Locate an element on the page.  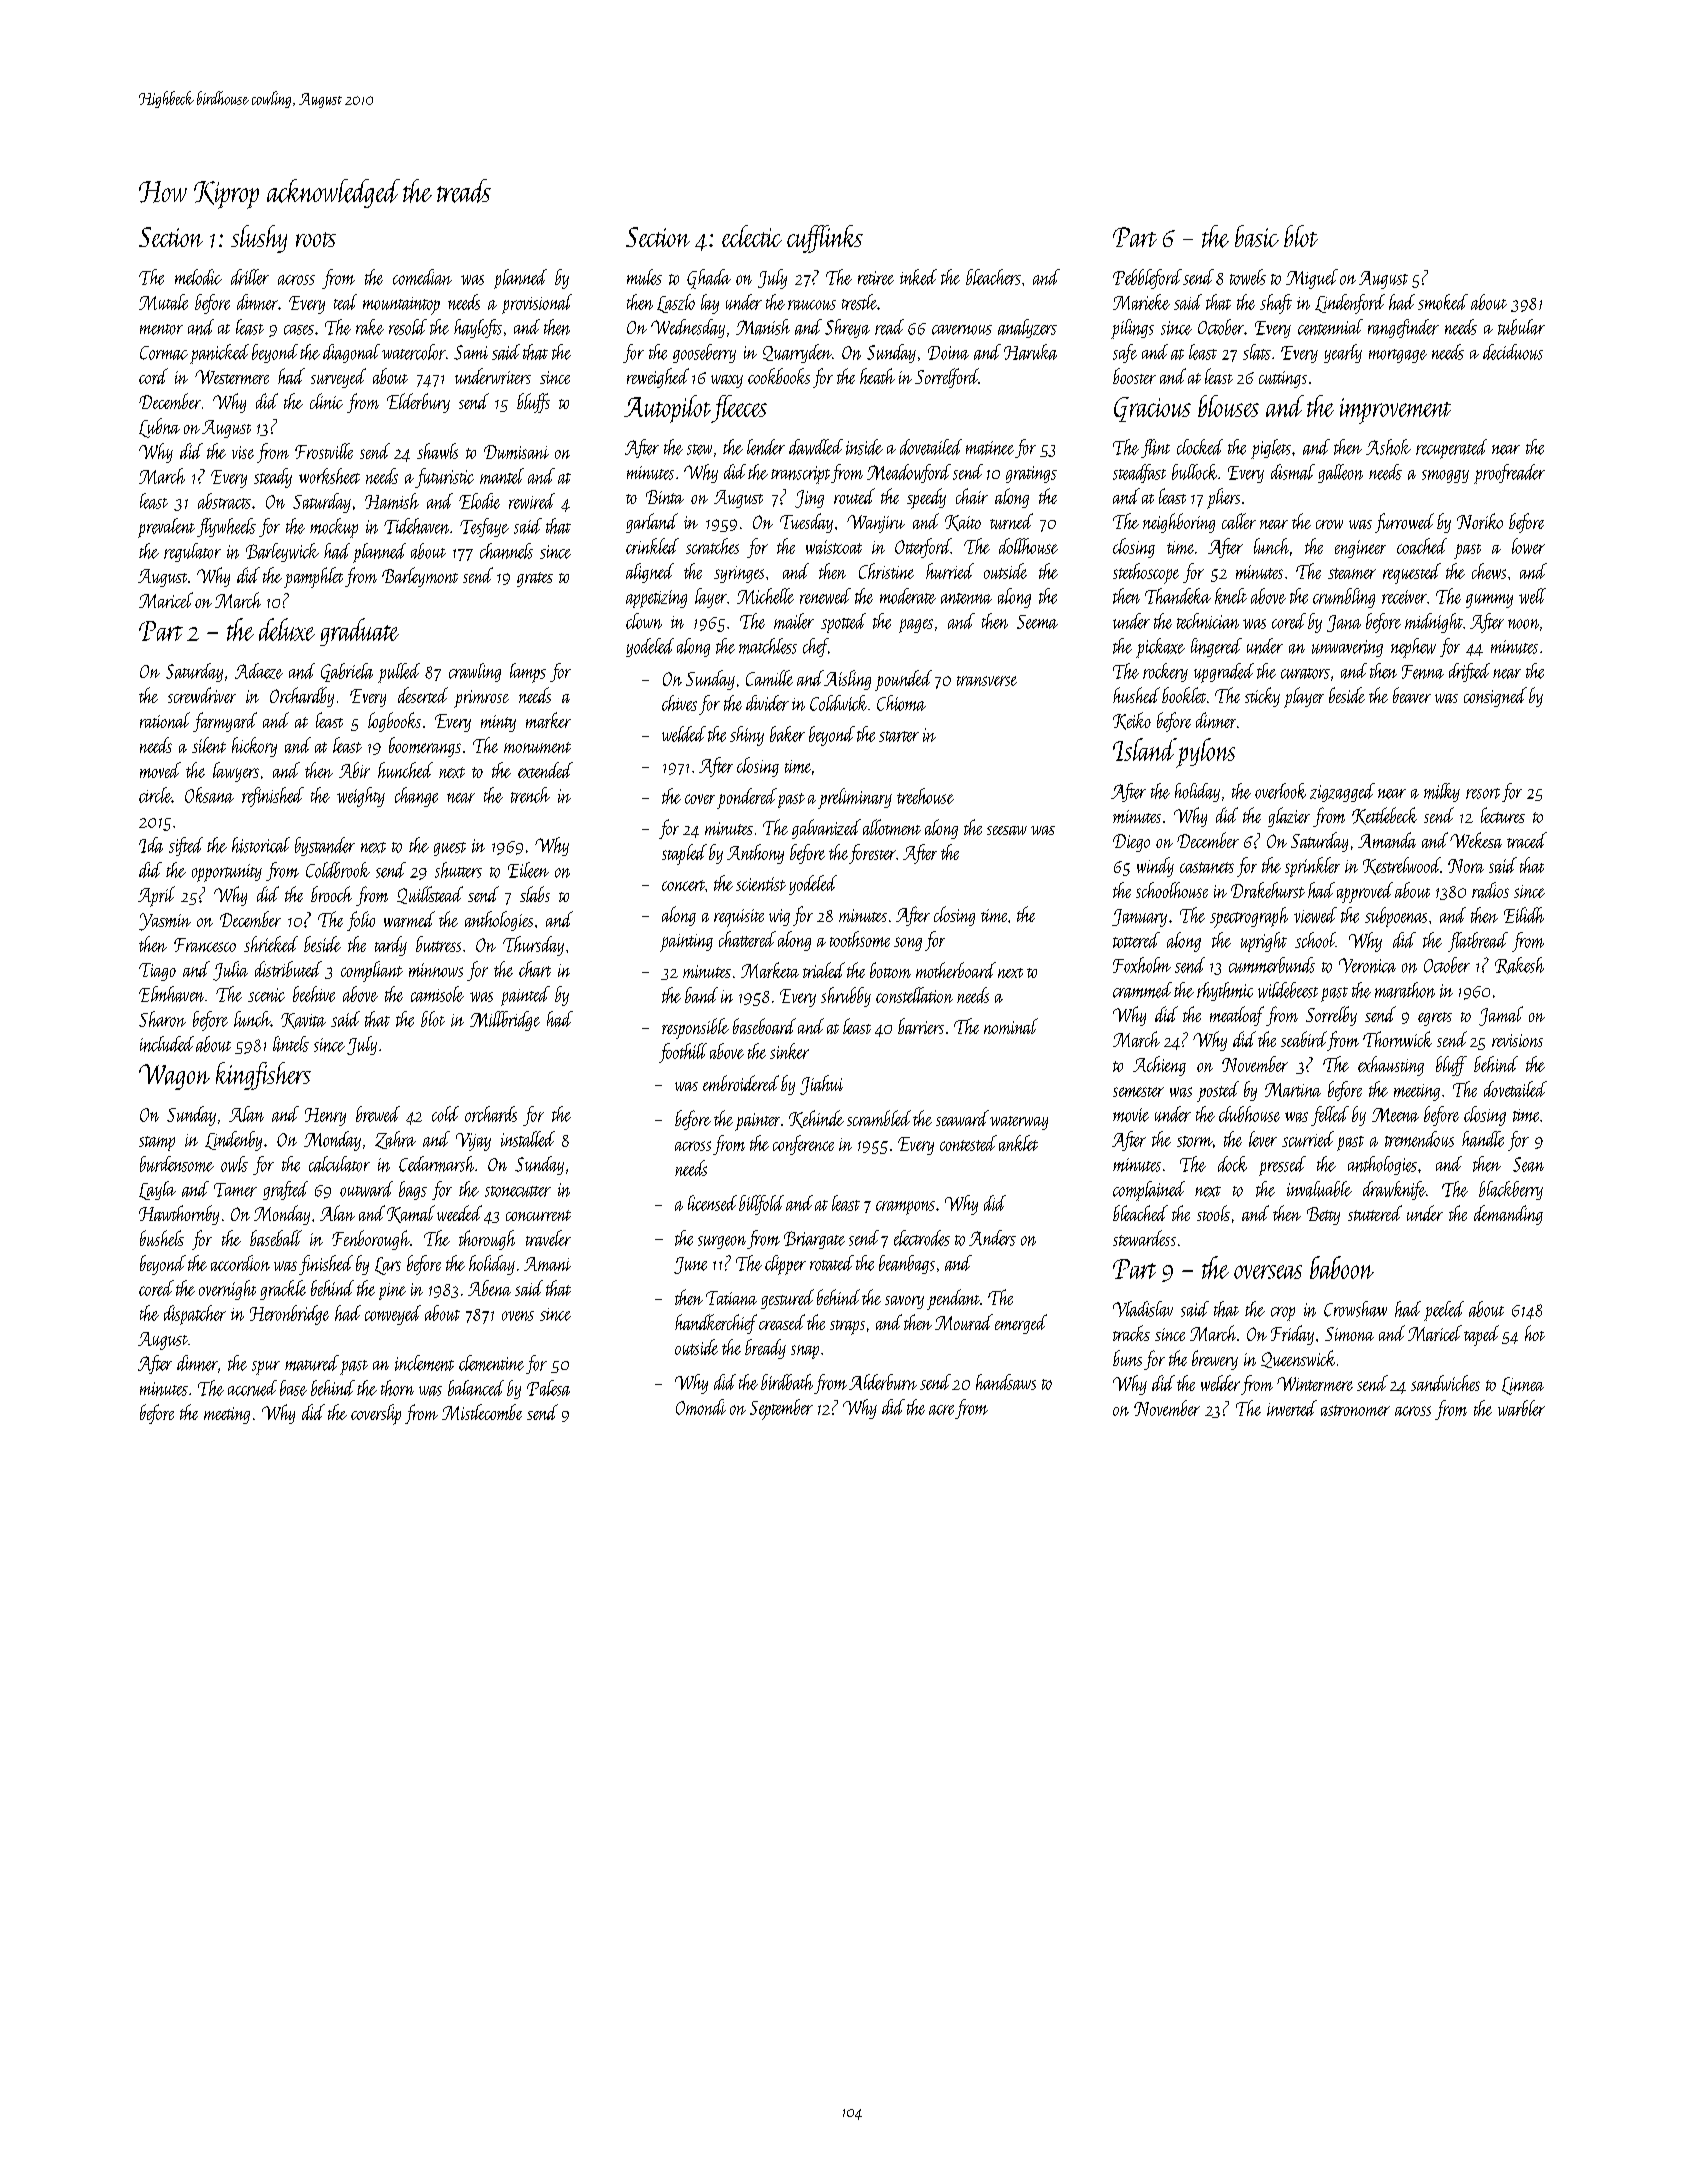
scurried is located at coordinates (1308, 1139).
